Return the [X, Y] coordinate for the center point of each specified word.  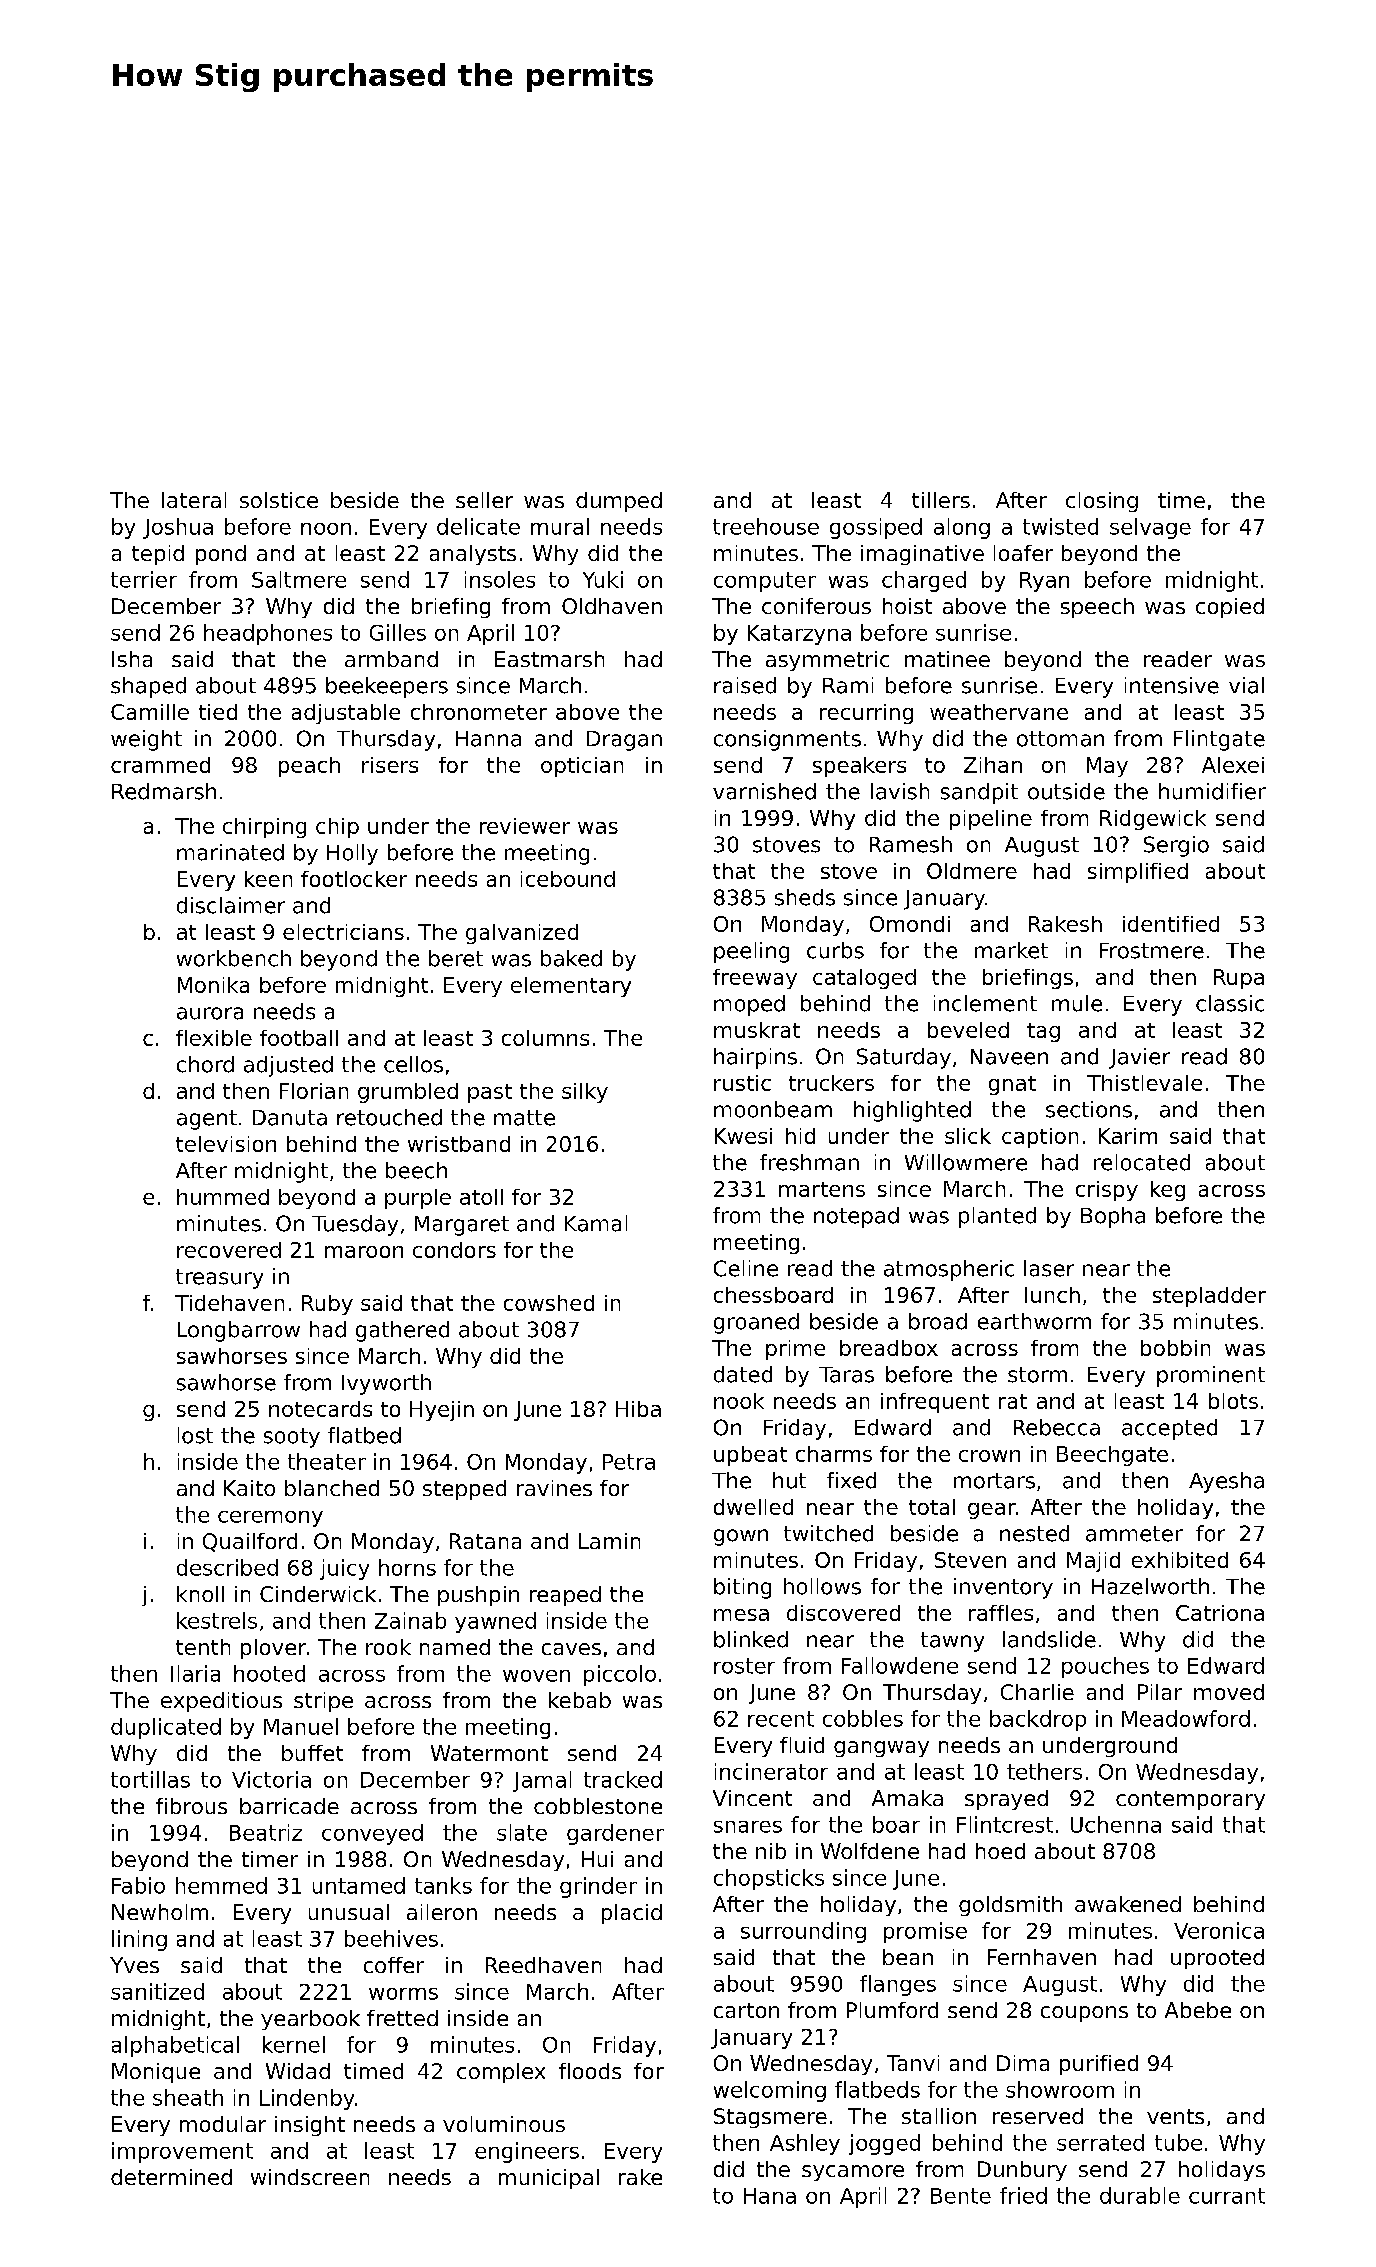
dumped [619, 502]
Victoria [271, 1779]
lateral [194, 500]
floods [590, 2071]
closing [1102, 502]
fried [1023, 2195]
